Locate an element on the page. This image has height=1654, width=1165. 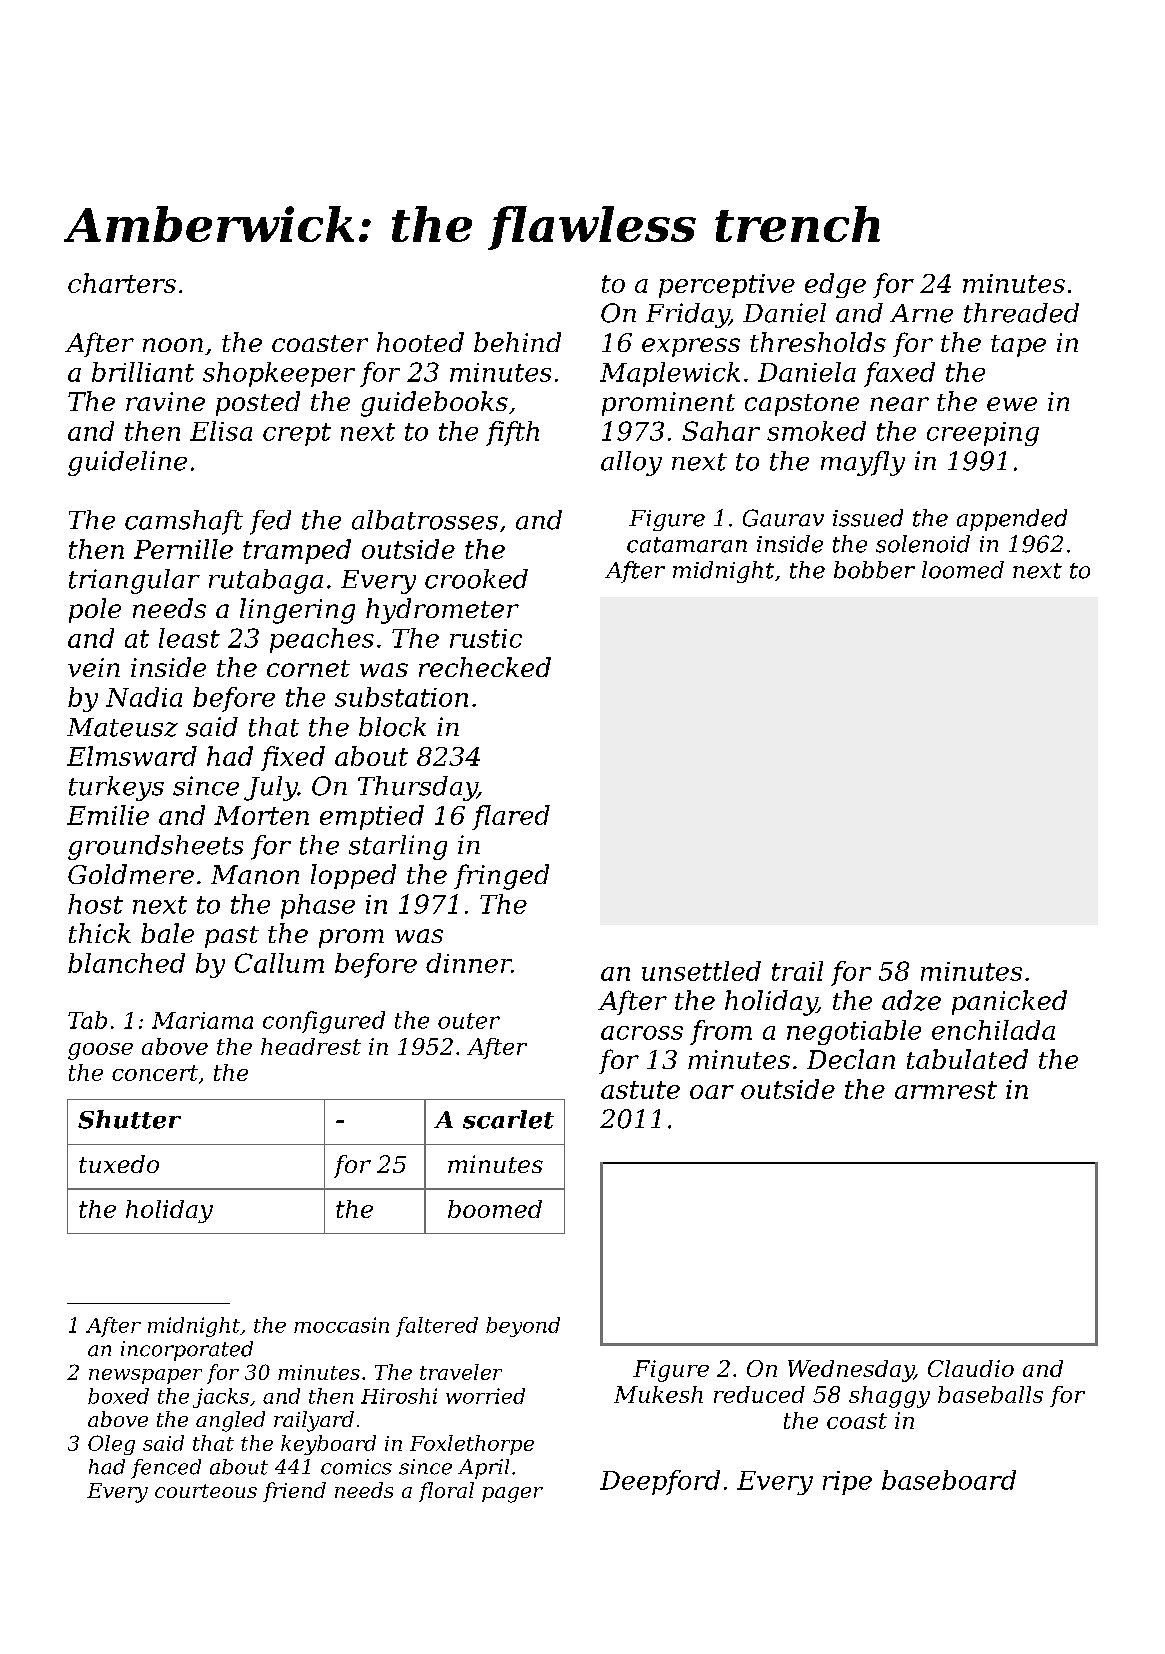
charters is located at coordinates (122, 283).
